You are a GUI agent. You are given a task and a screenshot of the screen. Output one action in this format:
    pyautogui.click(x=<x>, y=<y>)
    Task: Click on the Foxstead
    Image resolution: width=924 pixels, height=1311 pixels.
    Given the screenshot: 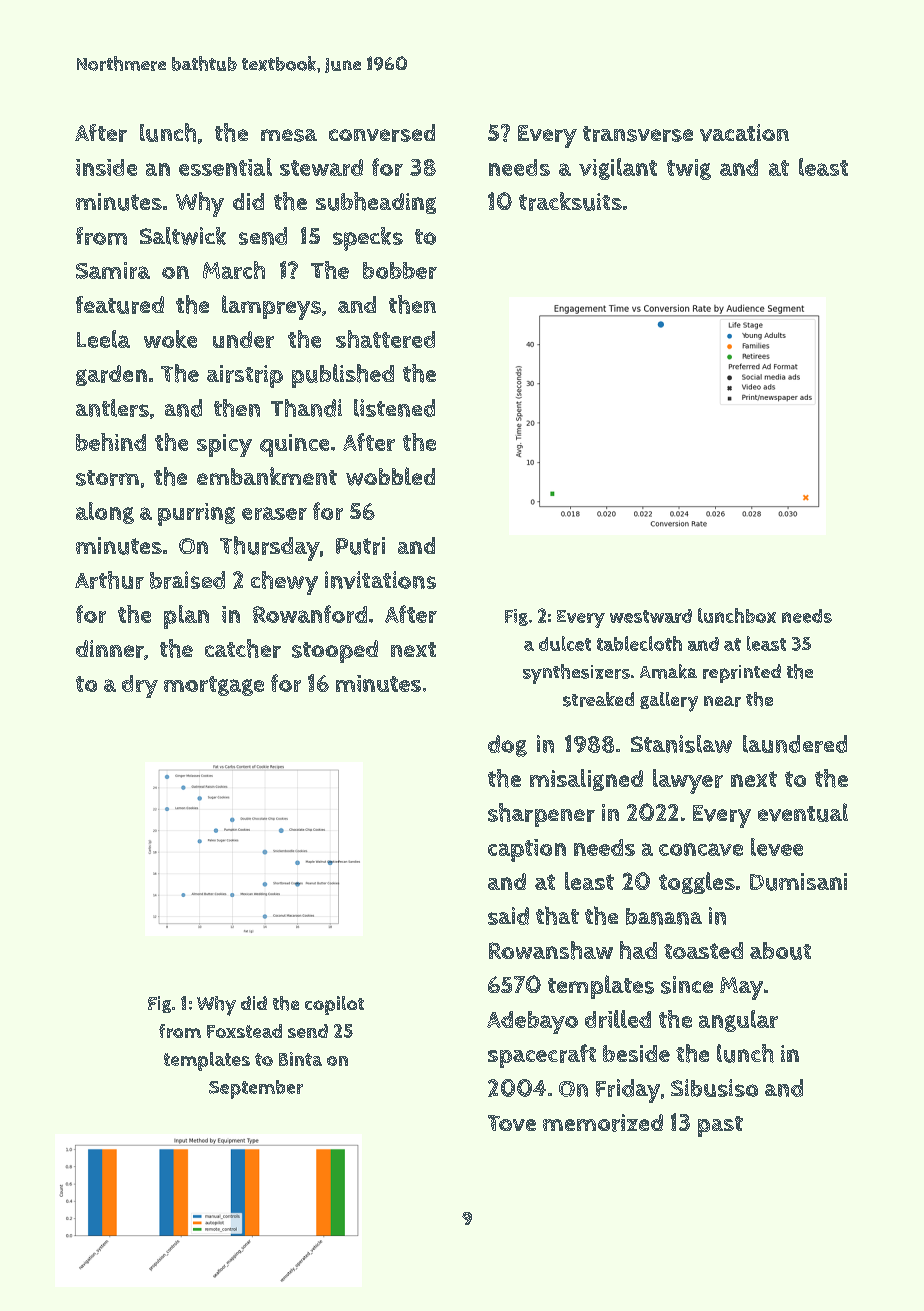 What is the action you would take?
    pyautogui.click(x=244, y=1031)
